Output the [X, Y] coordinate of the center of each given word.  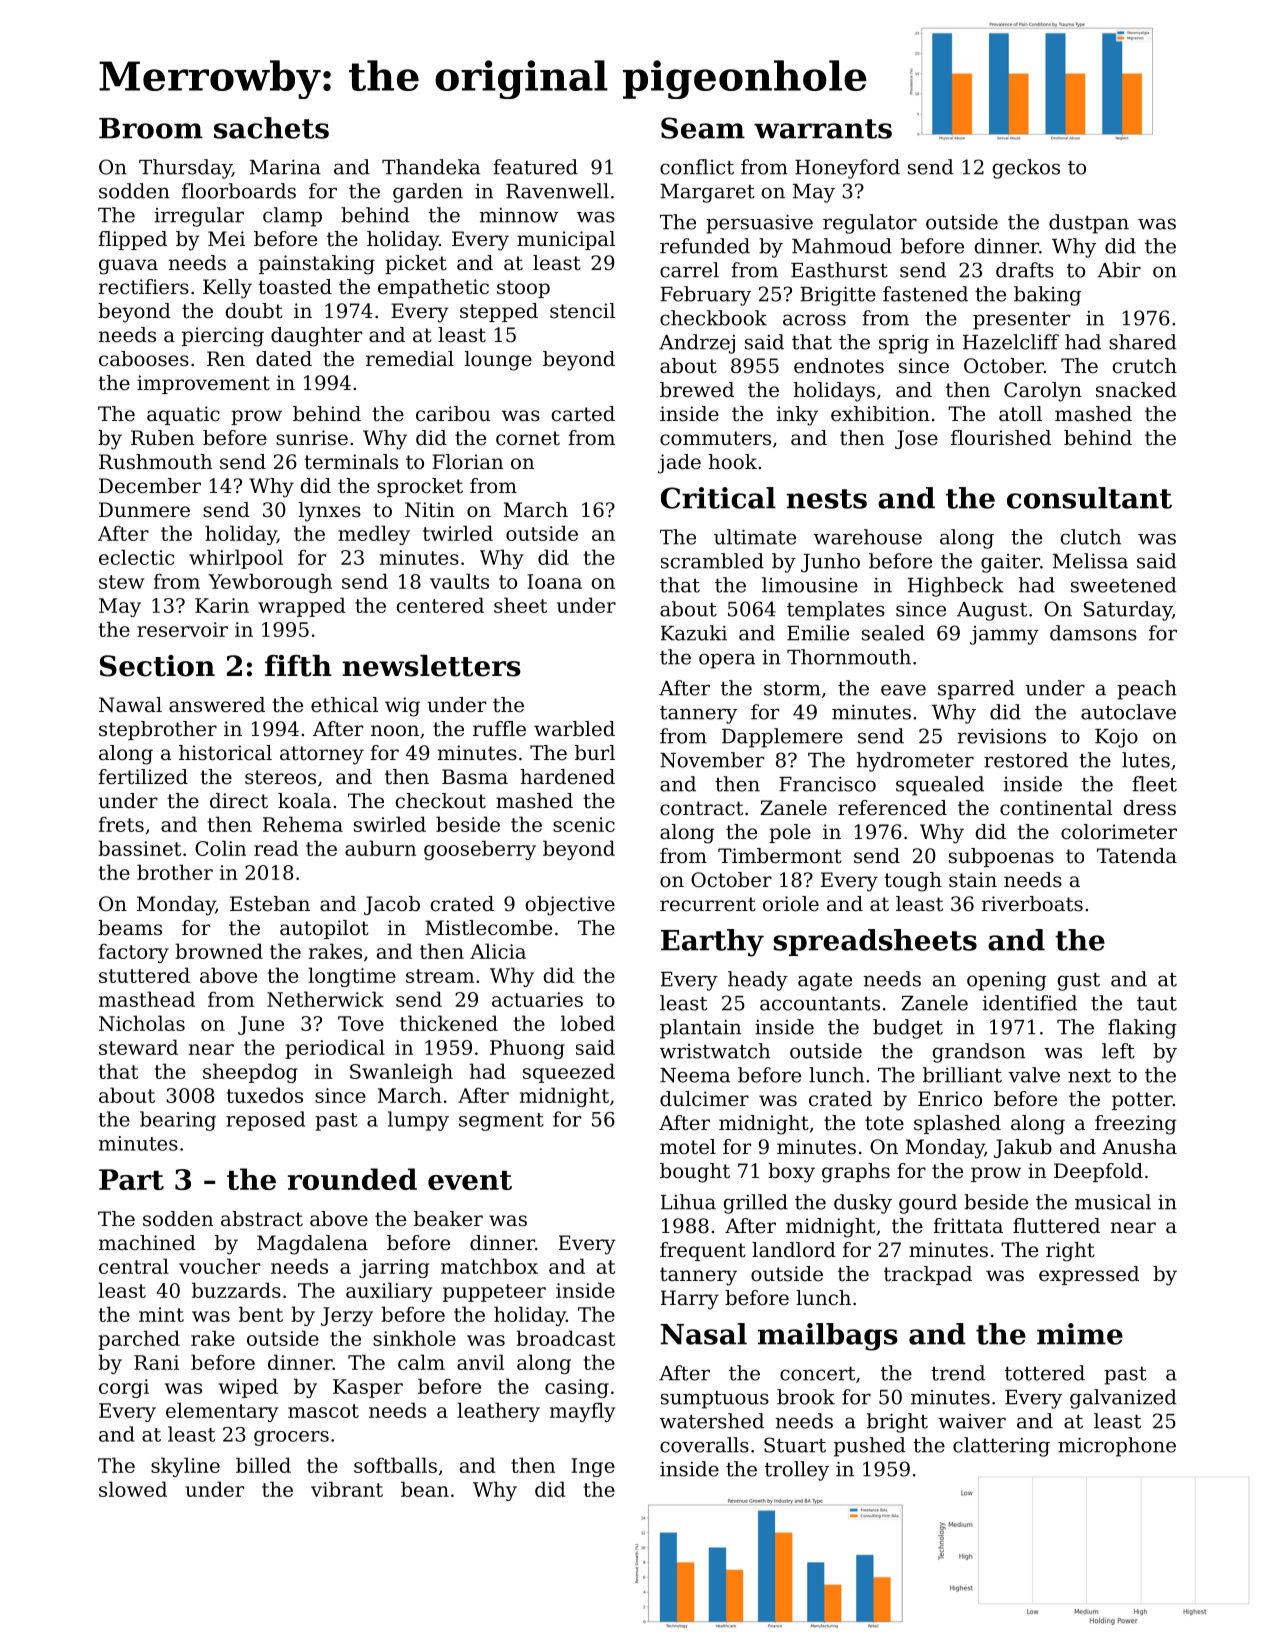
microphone [1117, 1447]
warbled [574, 729]
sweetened [1124, 585]
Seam [703, 128]
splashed [957, 1124]
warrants [823, 129]
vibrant [347, 1489]
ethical [344, 705]
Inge [593, 1467]
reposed [265, 1121]
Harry [690, 1300]
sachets [271, 128]
